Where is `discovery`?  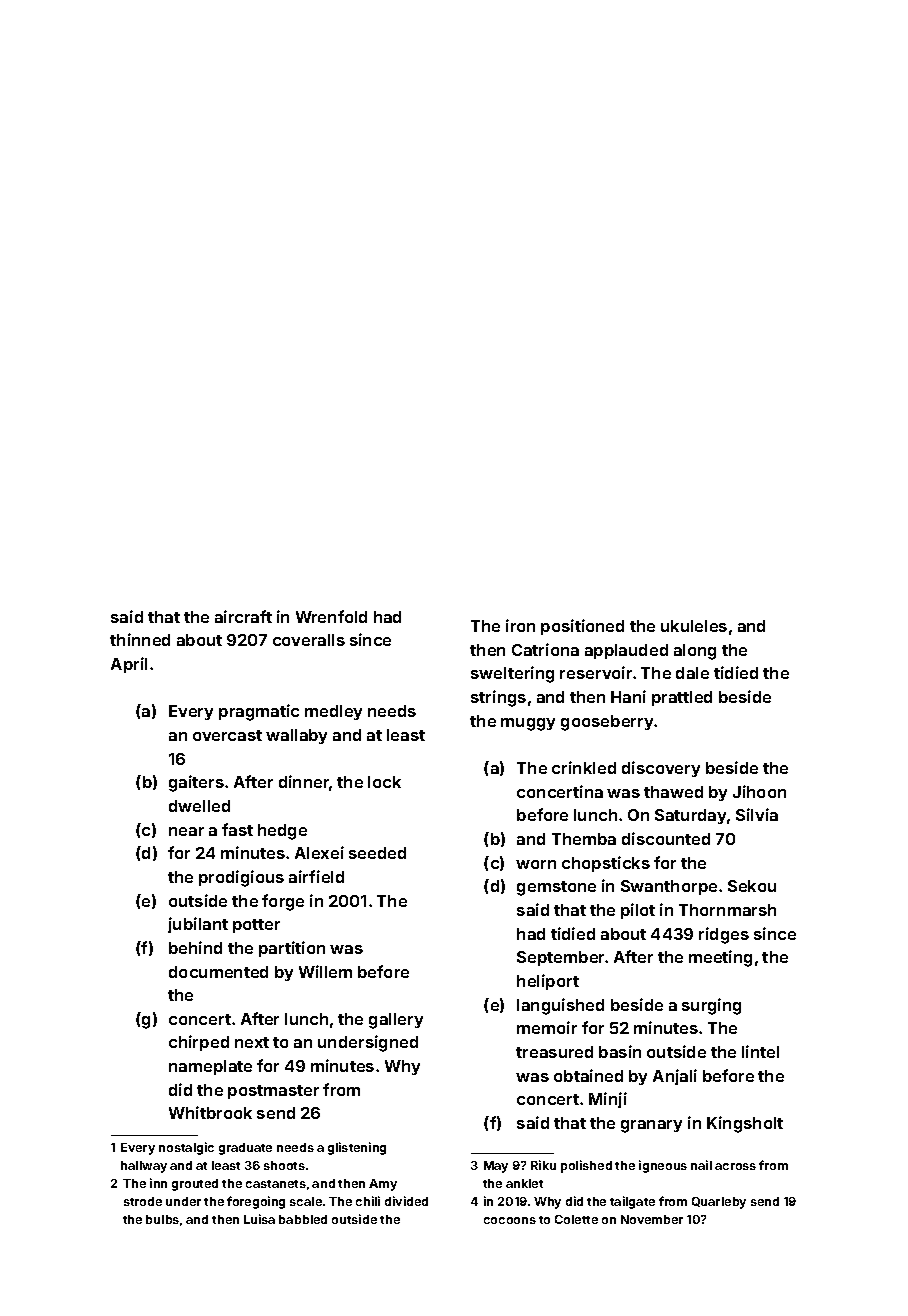
discovery is located at coordinates (661, 769).
